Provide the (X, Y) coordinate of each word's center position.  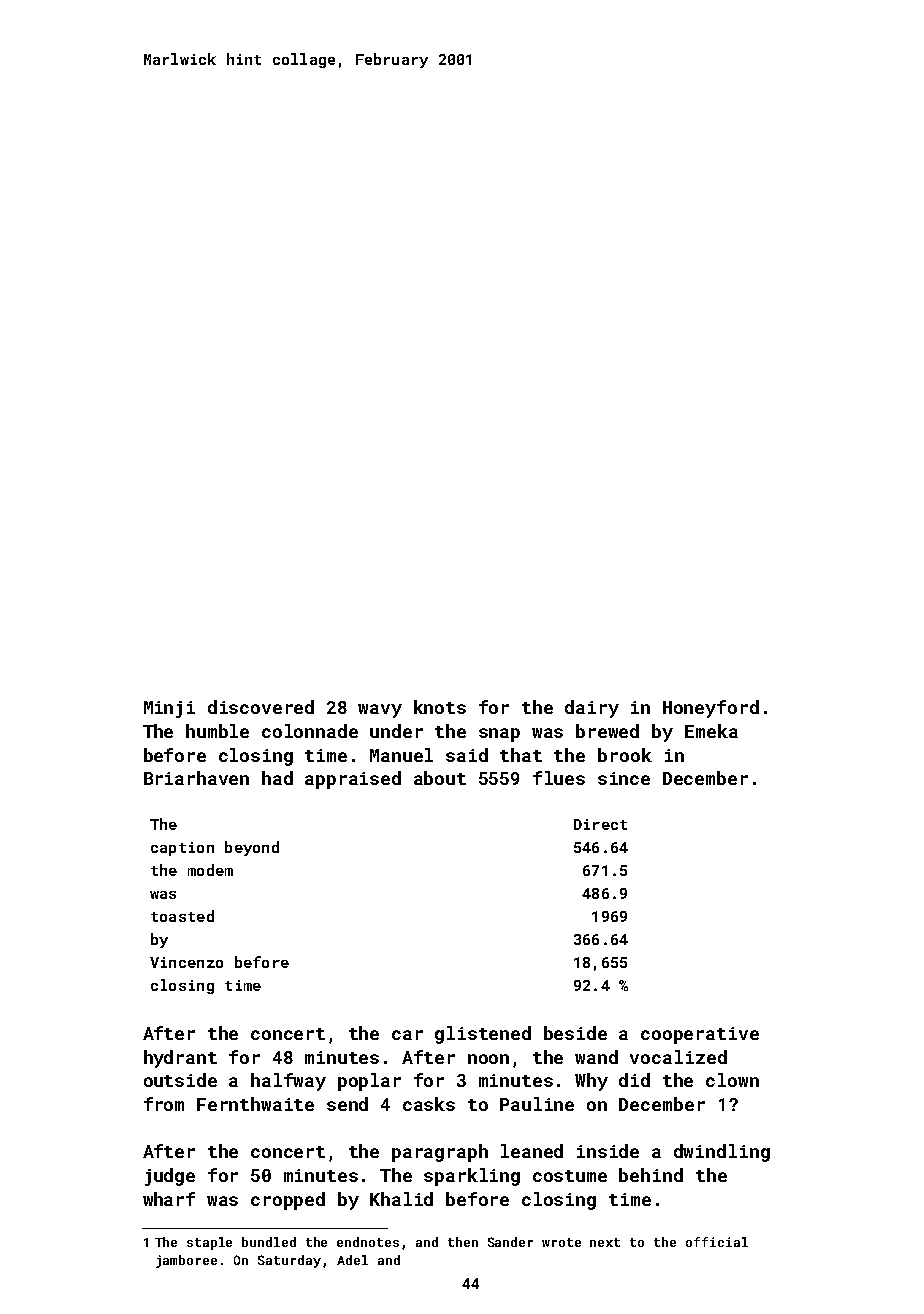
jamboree (186, 1261)
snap (499, 735)
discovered (261, 707)
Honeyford (711, 709)
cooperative (700, 1035)
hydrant (180, 1059)
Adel (352, 1260)
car (407, 1035)
